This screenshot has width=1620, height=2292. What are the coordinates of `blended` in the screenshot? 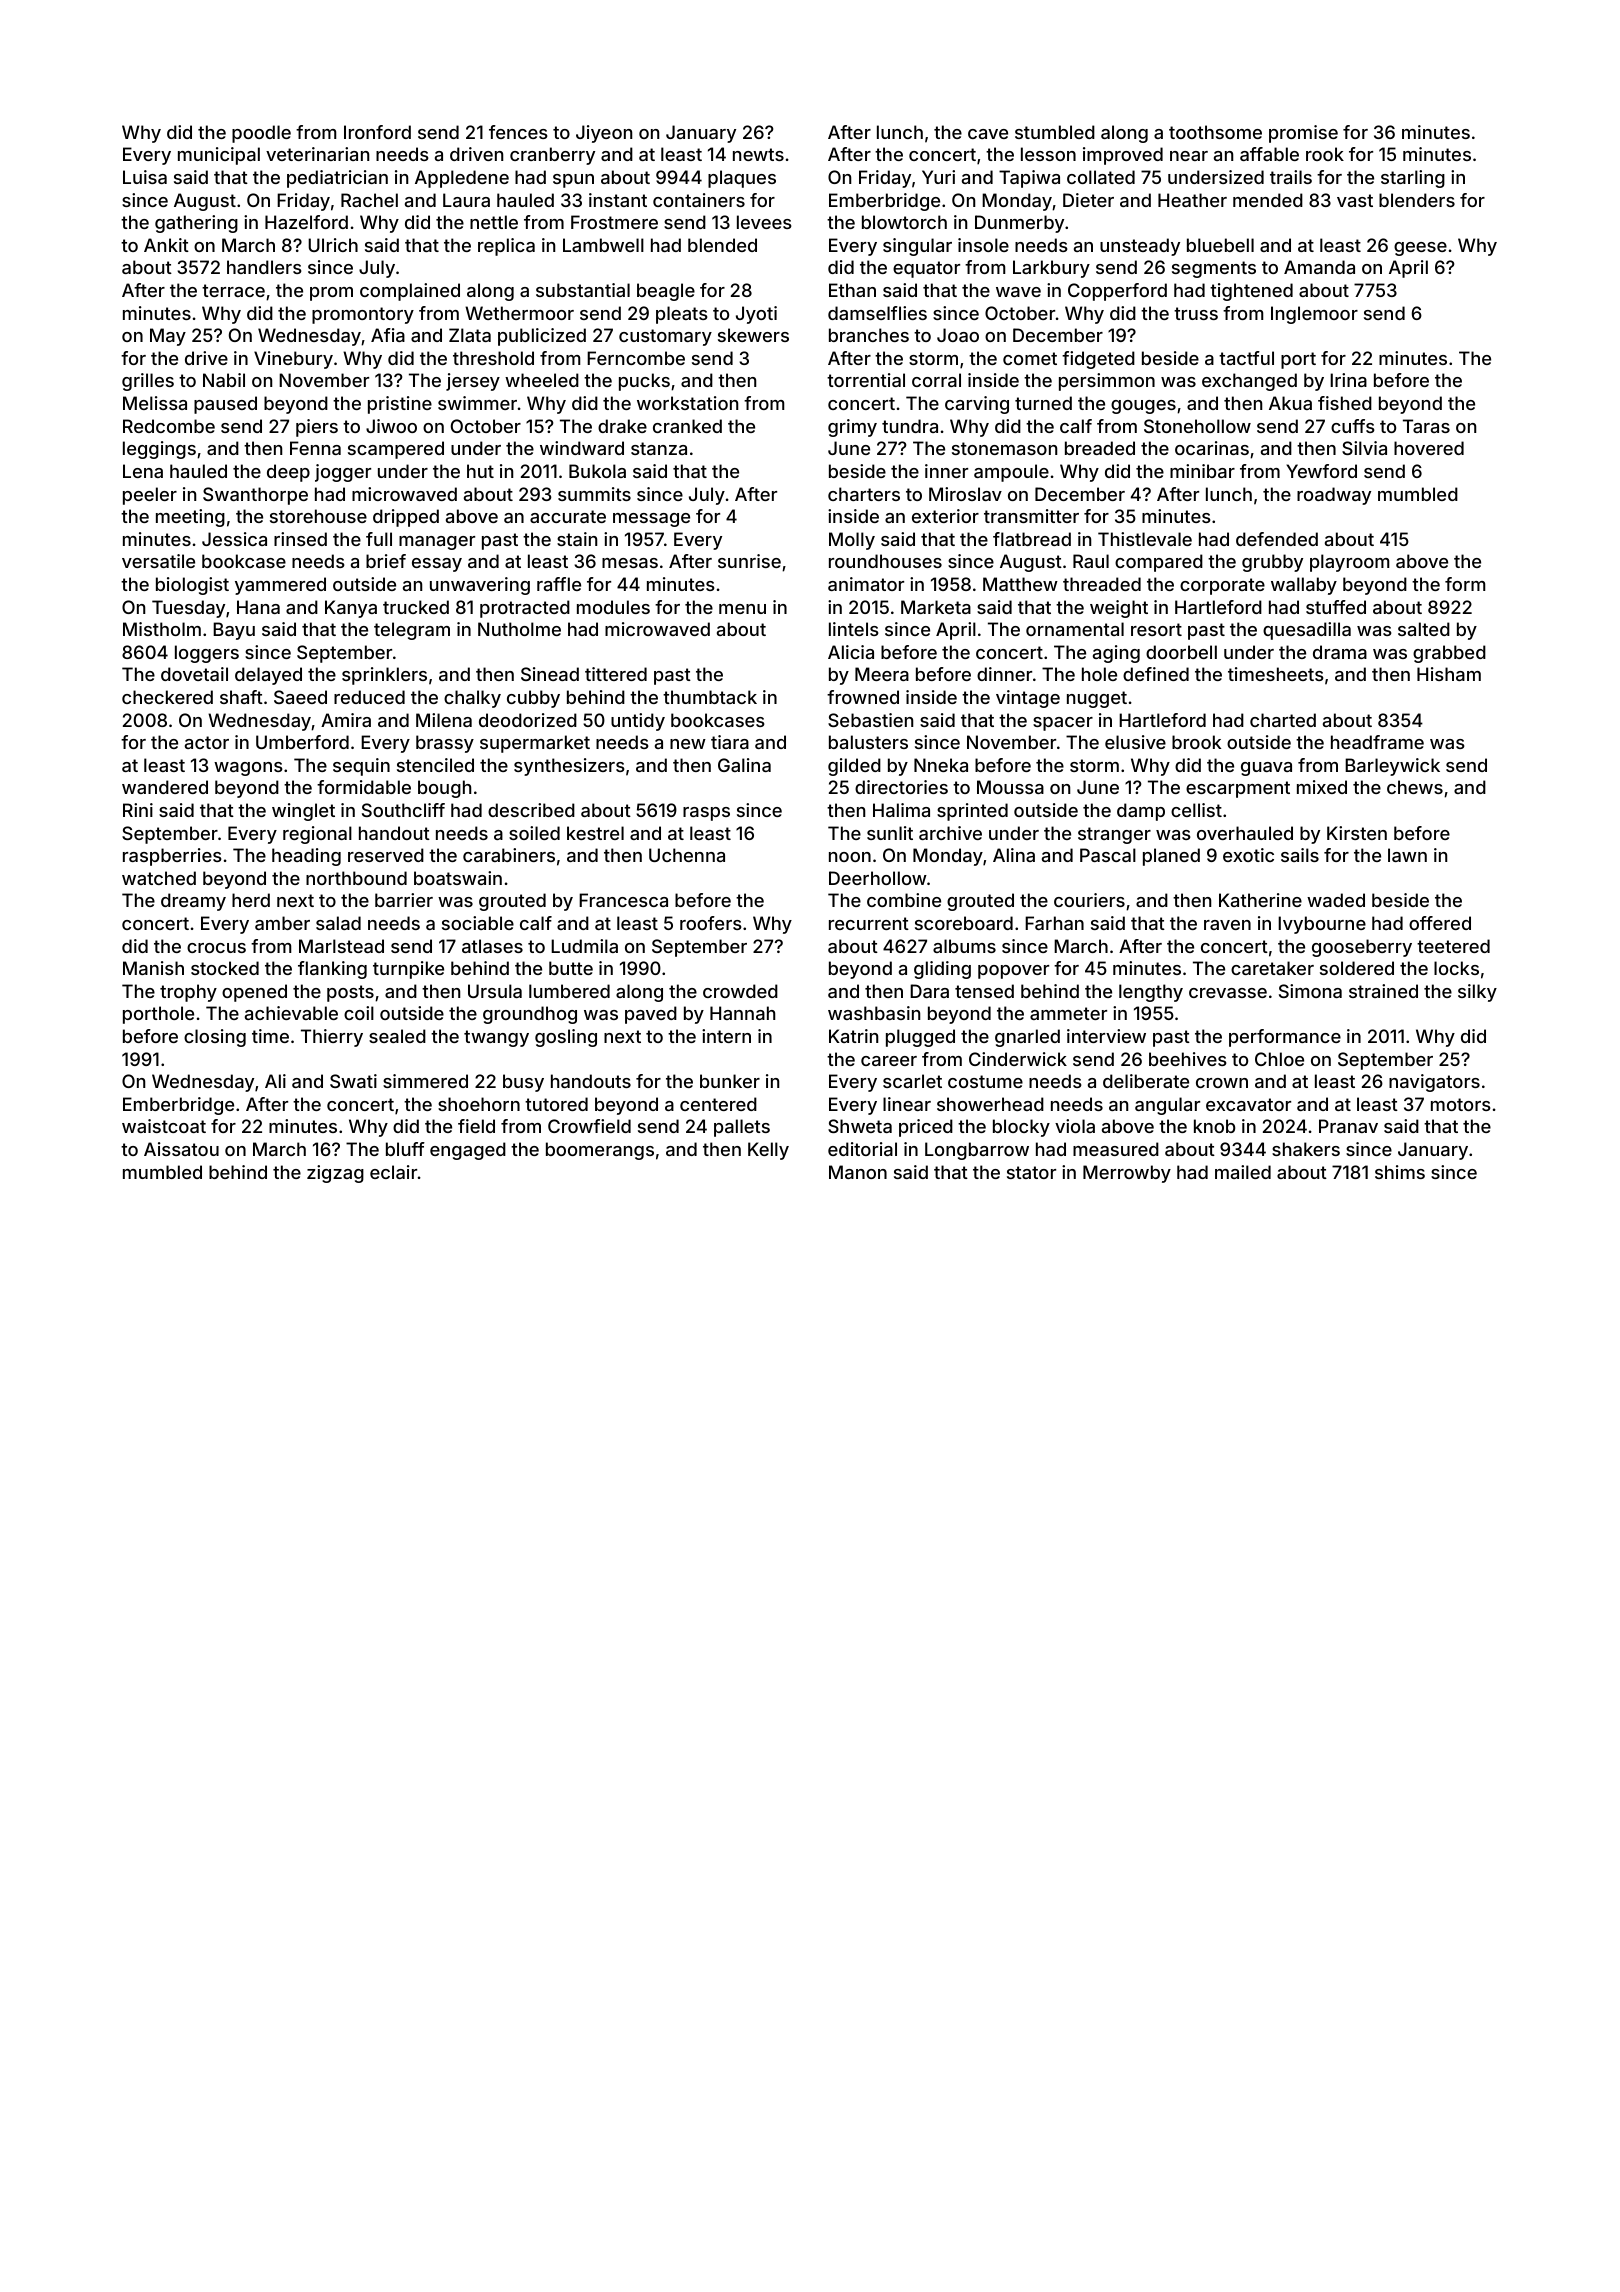 It's located at (722, 245).
